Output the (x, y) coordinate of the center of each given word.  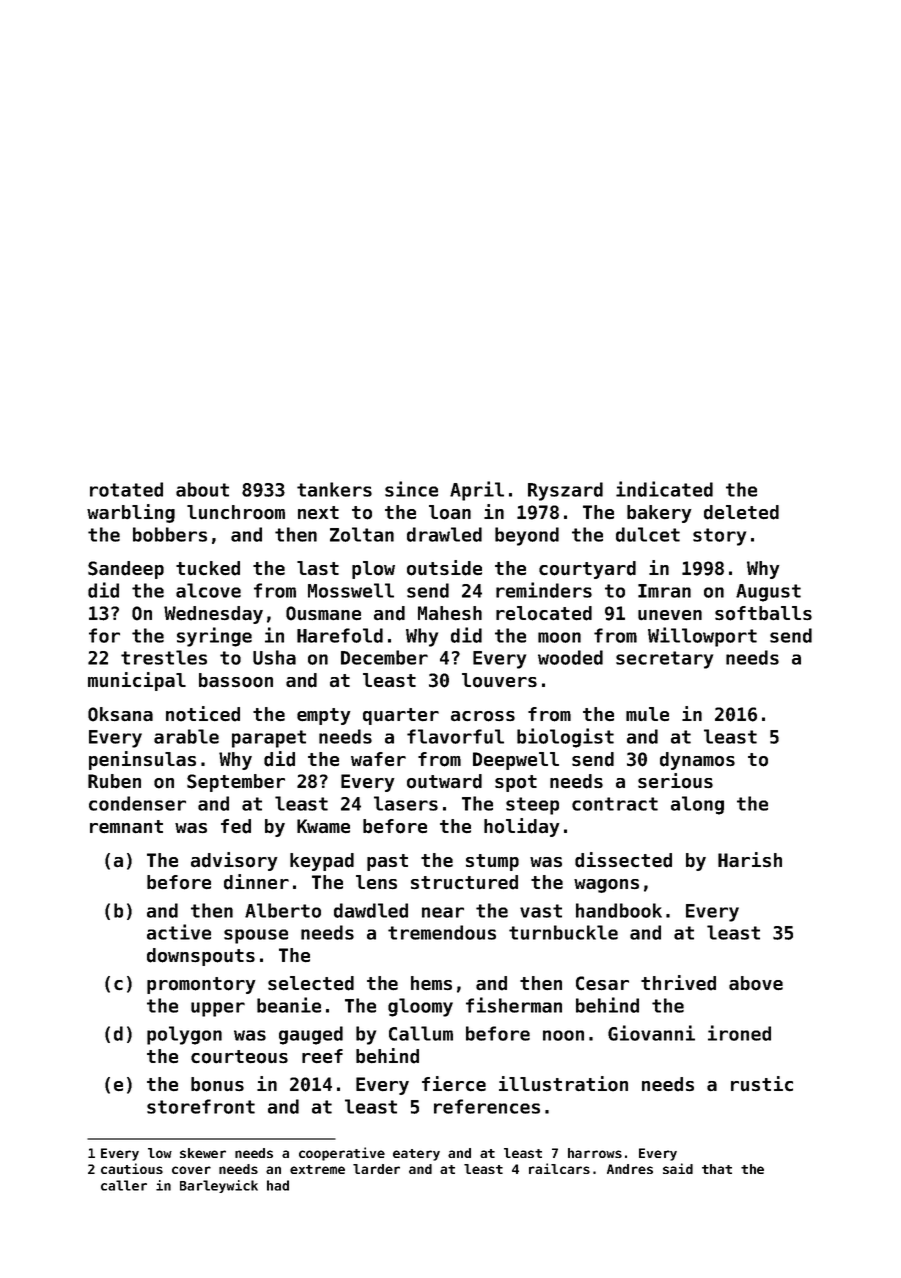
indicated (664, 489)
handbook (619, 910)
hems (431, 983)
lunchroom (236, 512)
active (179, 932)
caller (124, 1185)
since (411, 489)
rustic (762, 1084)
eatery (416, 1155)
